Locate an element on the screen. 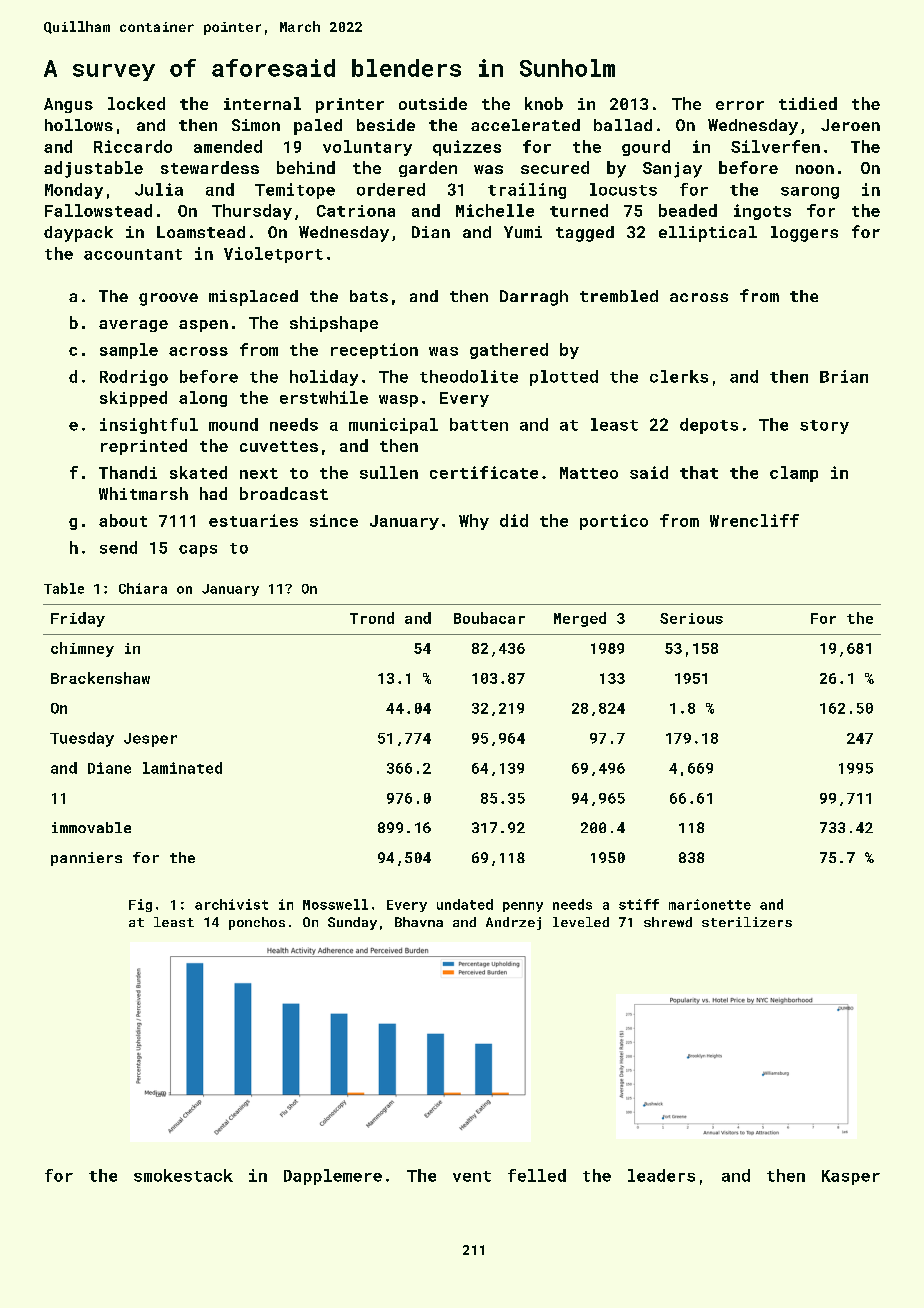 This screenshot has width=924, height=1308. Andrzej is located at coordinates (513, 923).
